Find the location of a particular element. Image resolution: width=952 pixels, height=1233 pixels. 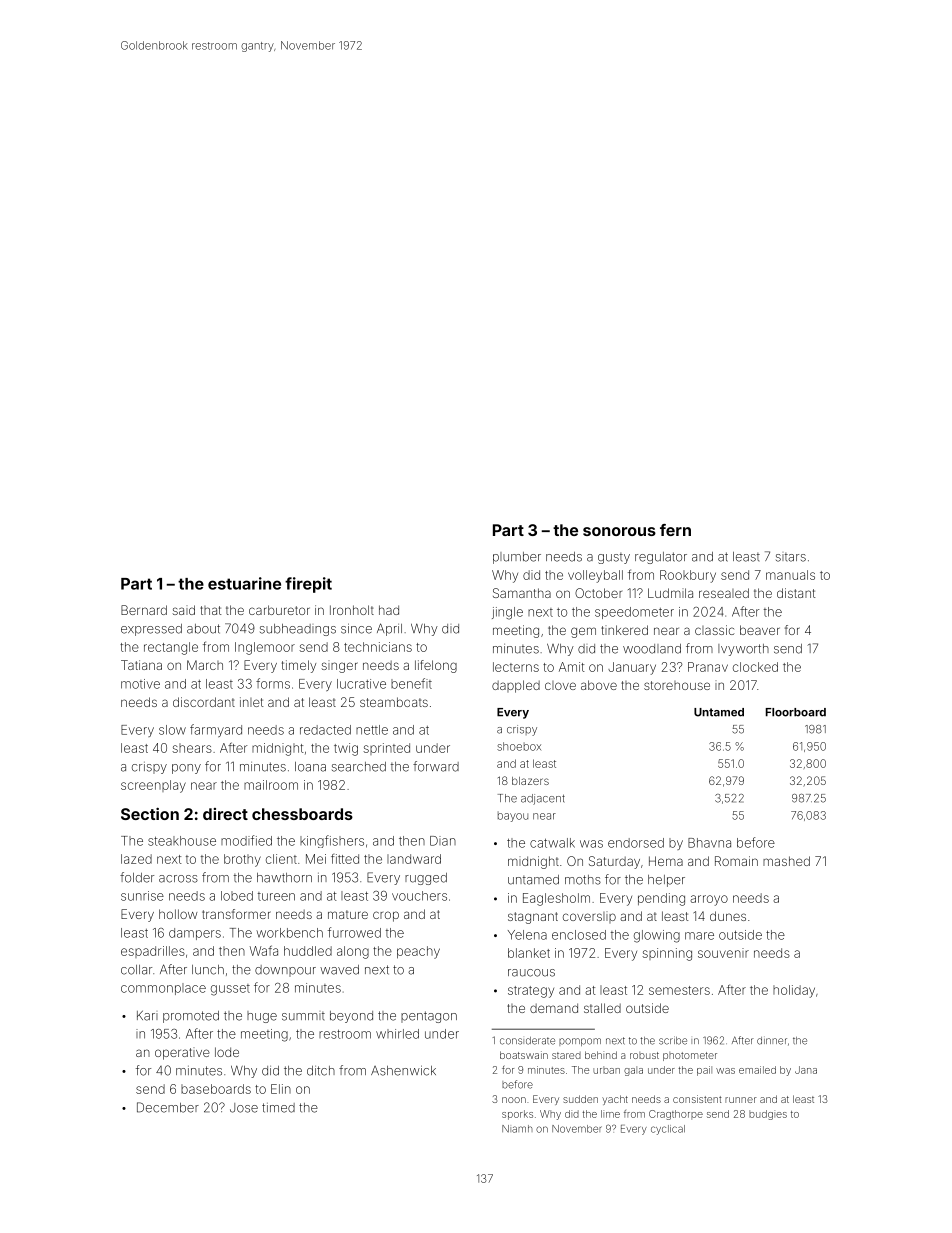

lunch is located at coordinates (208, 970).
